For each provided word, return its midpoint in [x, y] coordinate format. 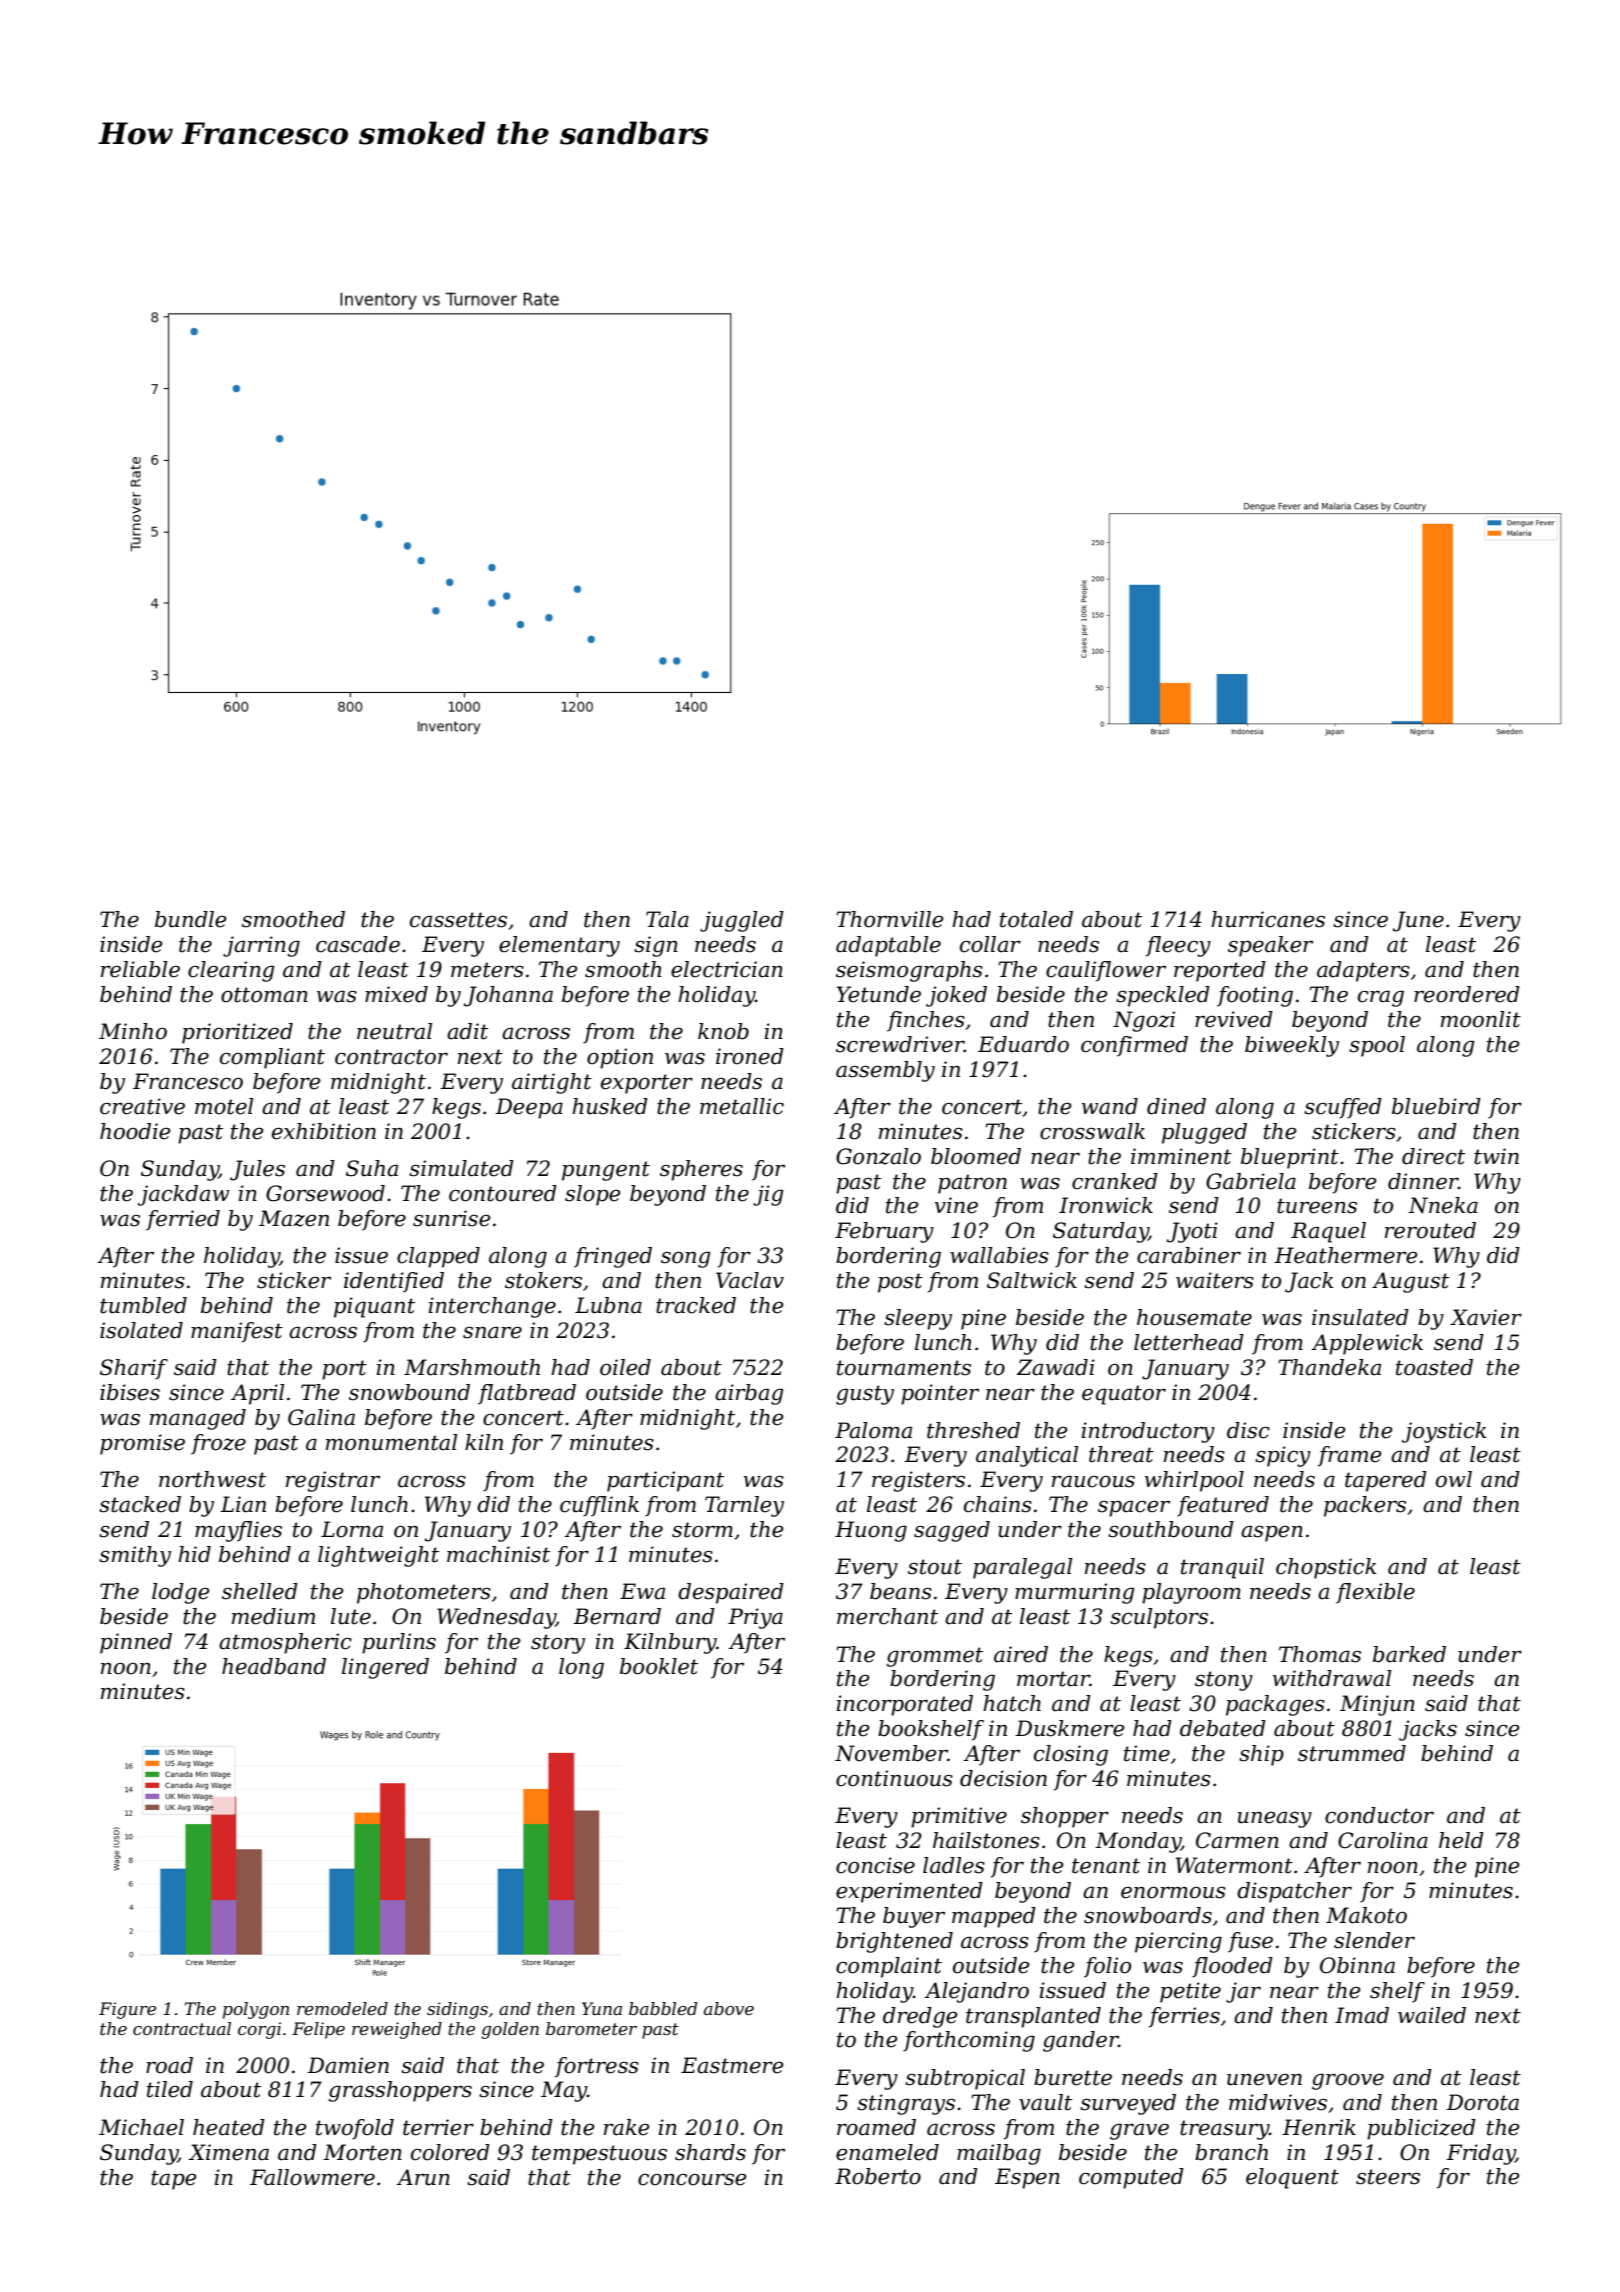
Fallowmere [312, 2177]
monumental [391, 1442]
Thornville [890, 919]
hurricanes [1268, 919]
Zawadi [1056, 1367]
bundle [191, 919]
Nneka [1443, 1205]
